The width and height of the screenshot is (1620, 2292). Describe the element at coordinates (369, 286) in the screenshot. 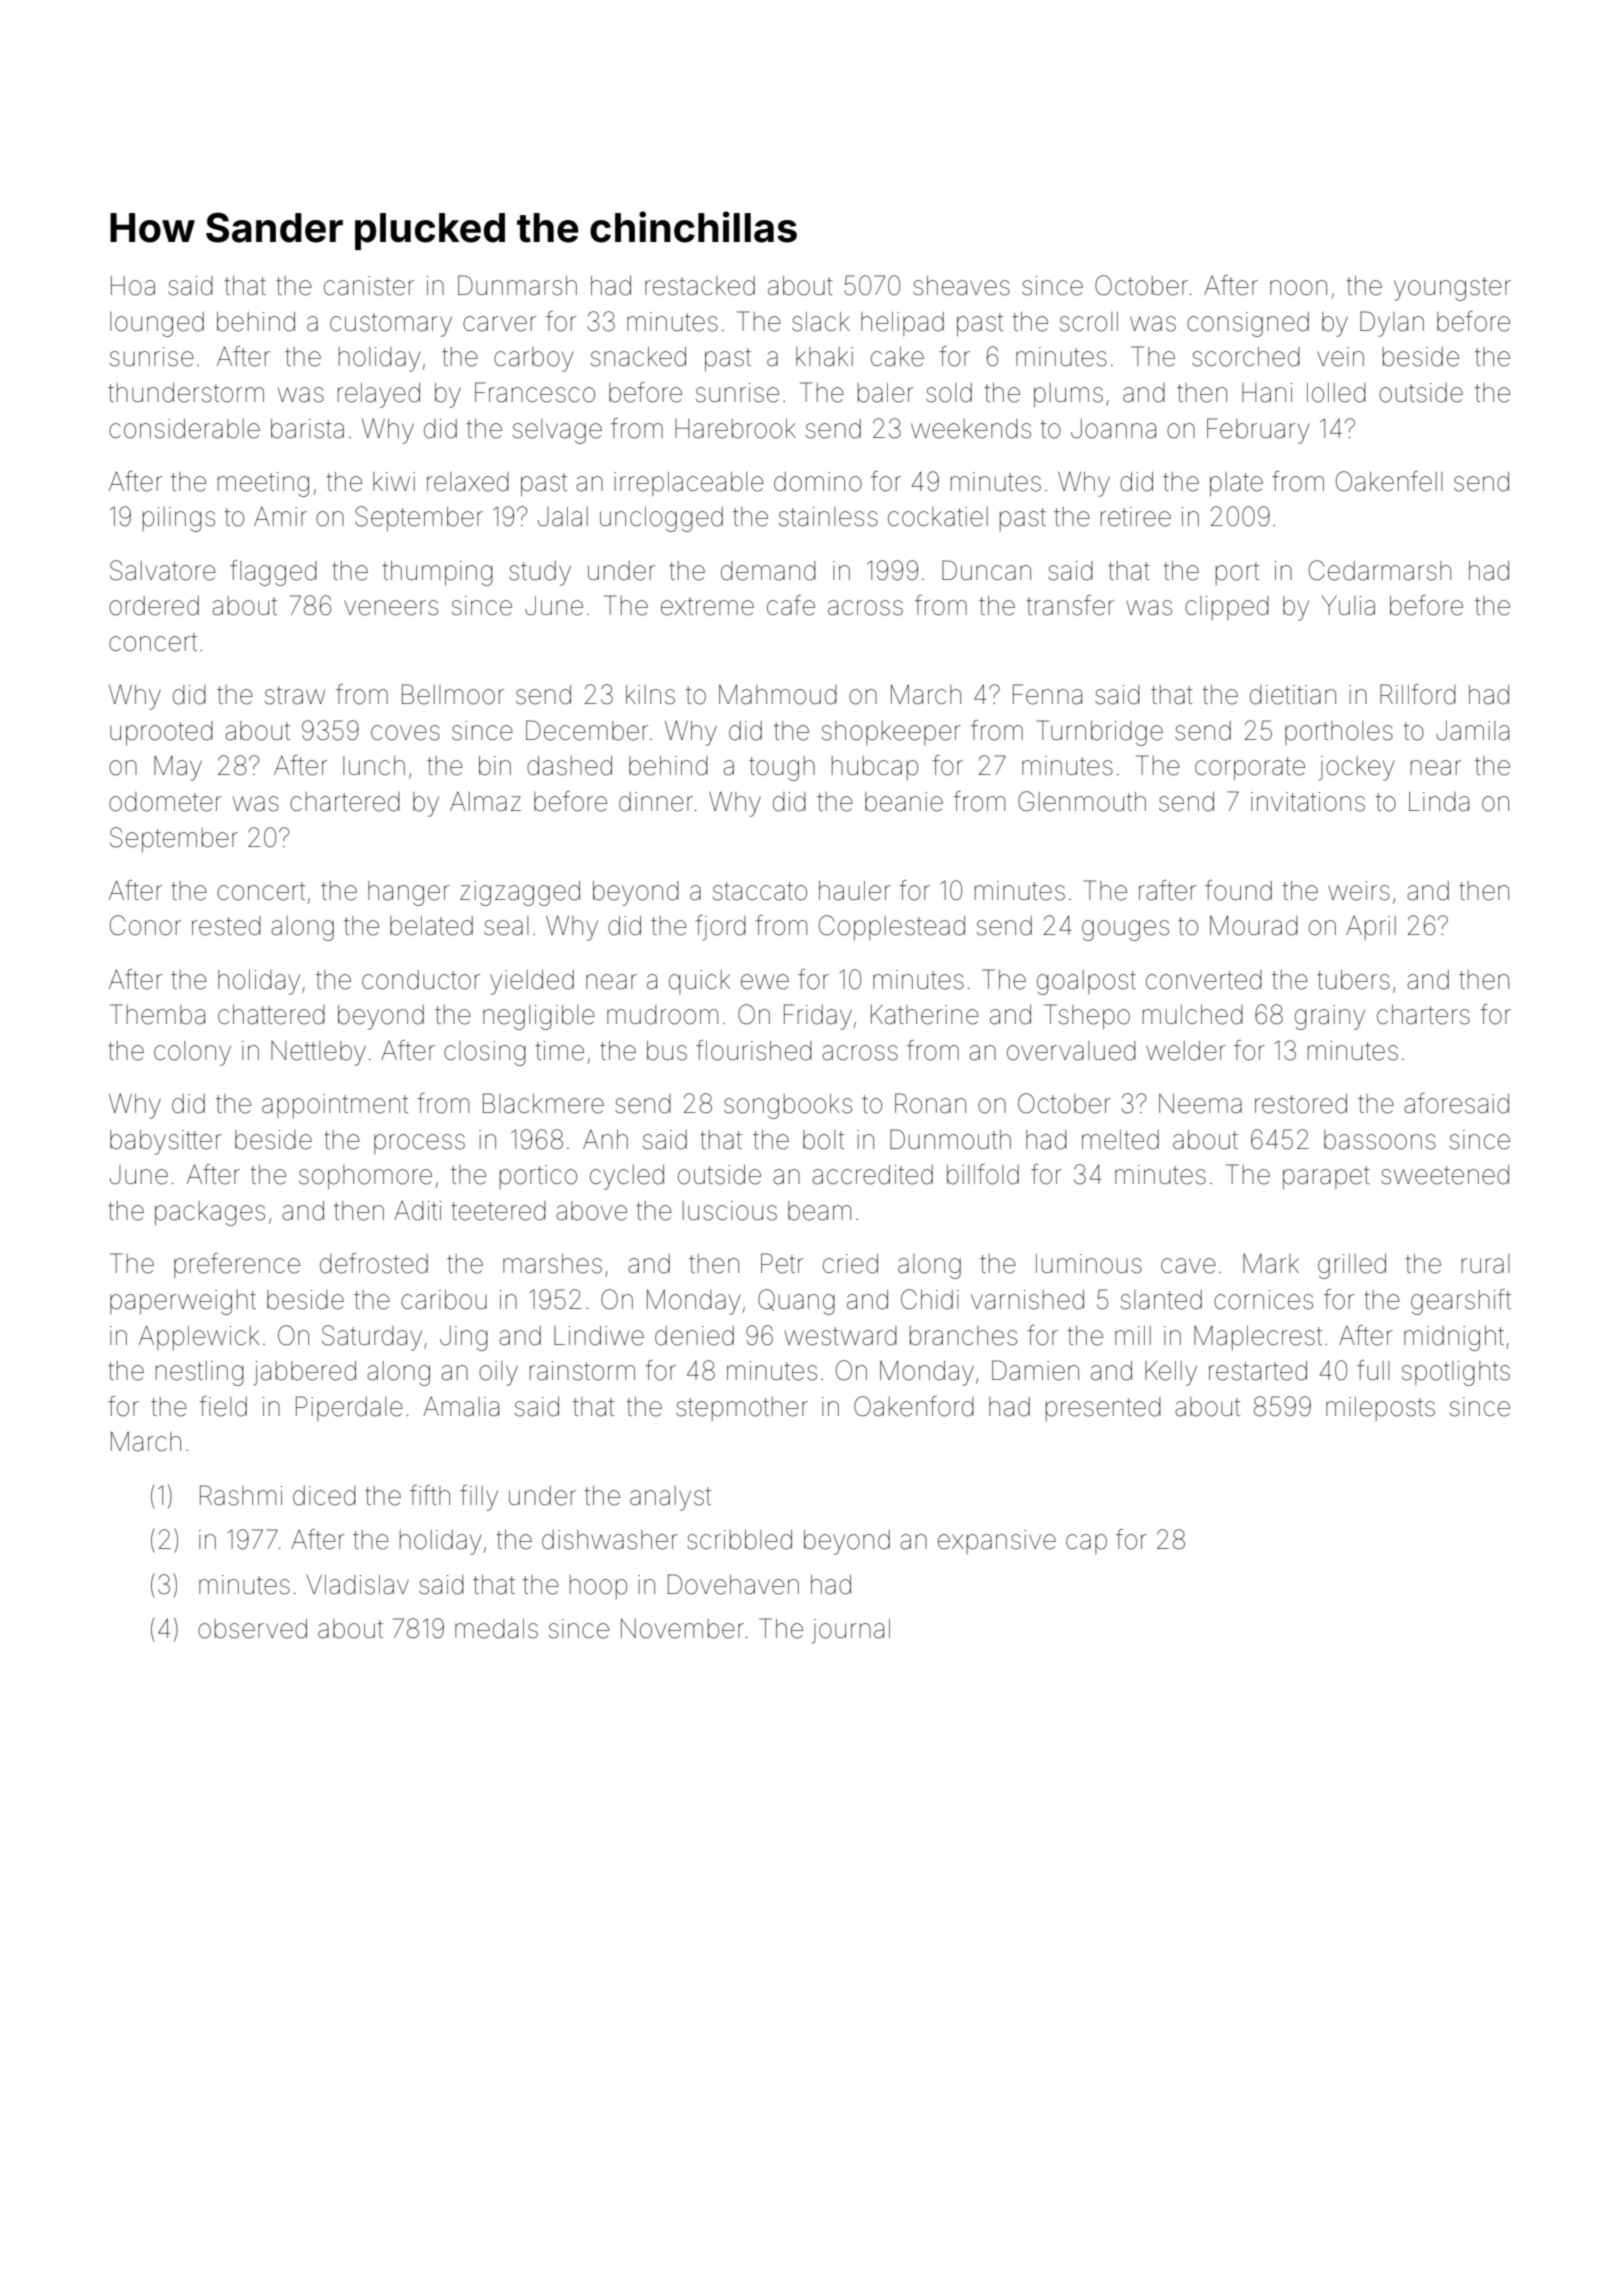

I see `canister` at that location.
